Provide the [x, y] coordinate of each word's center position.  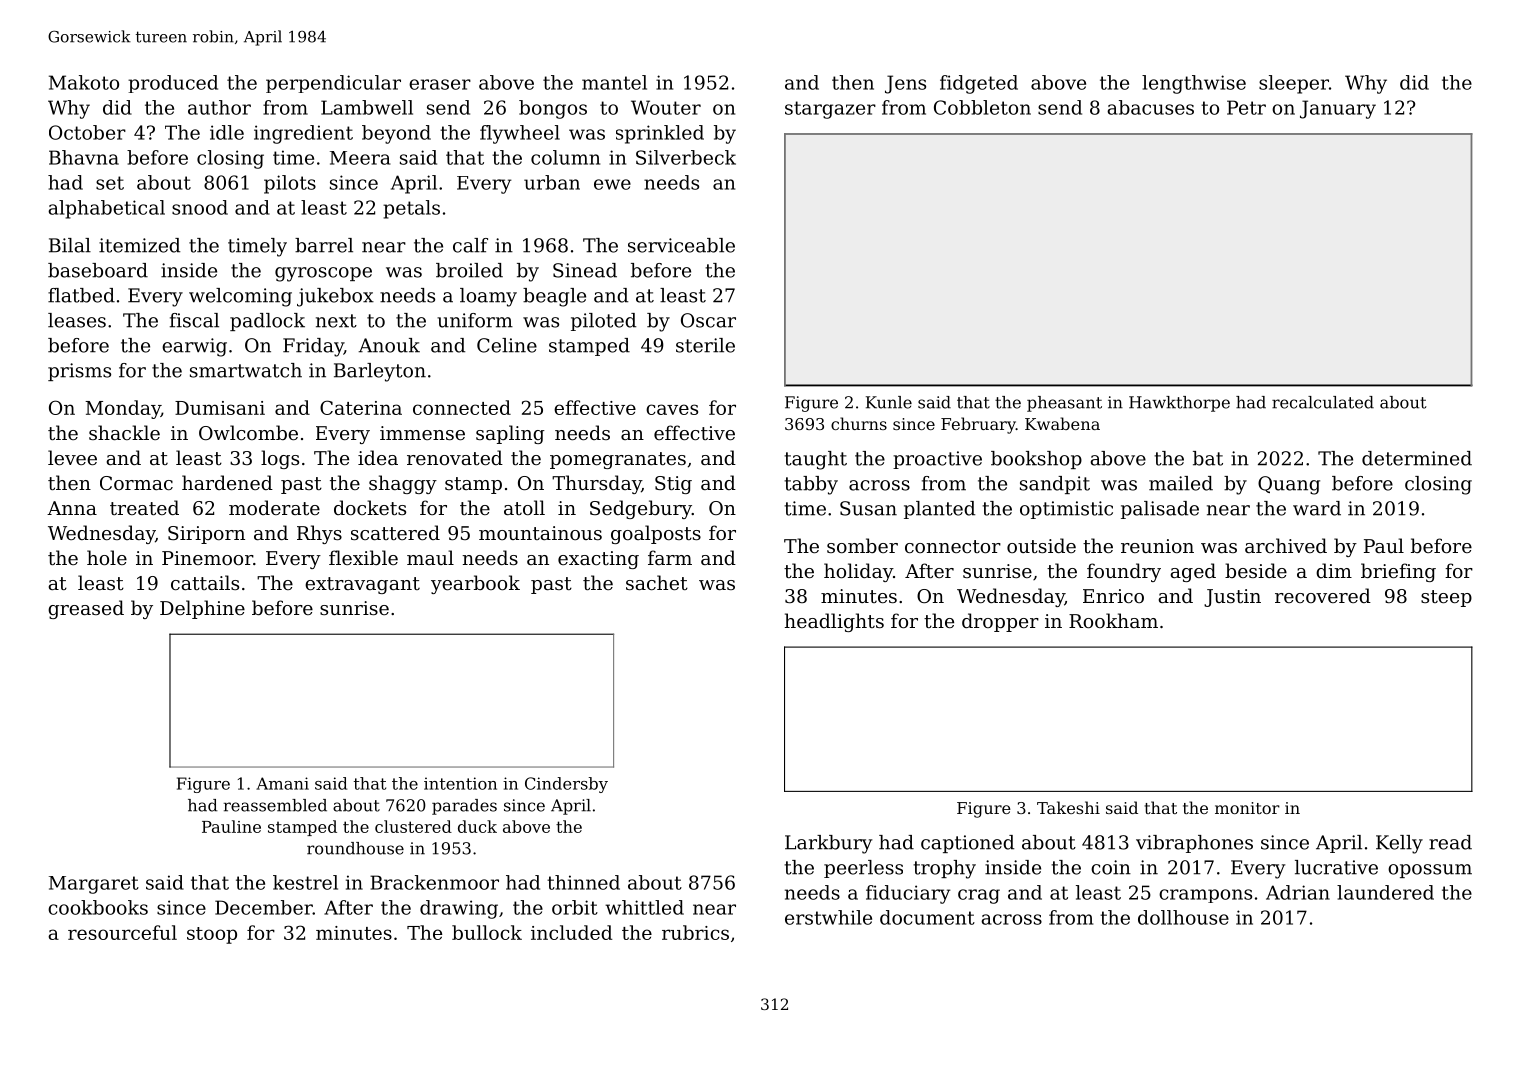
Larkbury [828, 844]
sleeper [1294, 84]
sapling [510, 434]
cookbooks [98, 907]
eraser [440, 84]
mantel [614, 82]
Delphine [202, 609]
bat [1208, 458]
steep [1446, 598]
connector [953, 546]
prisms [79, 372]
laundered [1385, 892]
